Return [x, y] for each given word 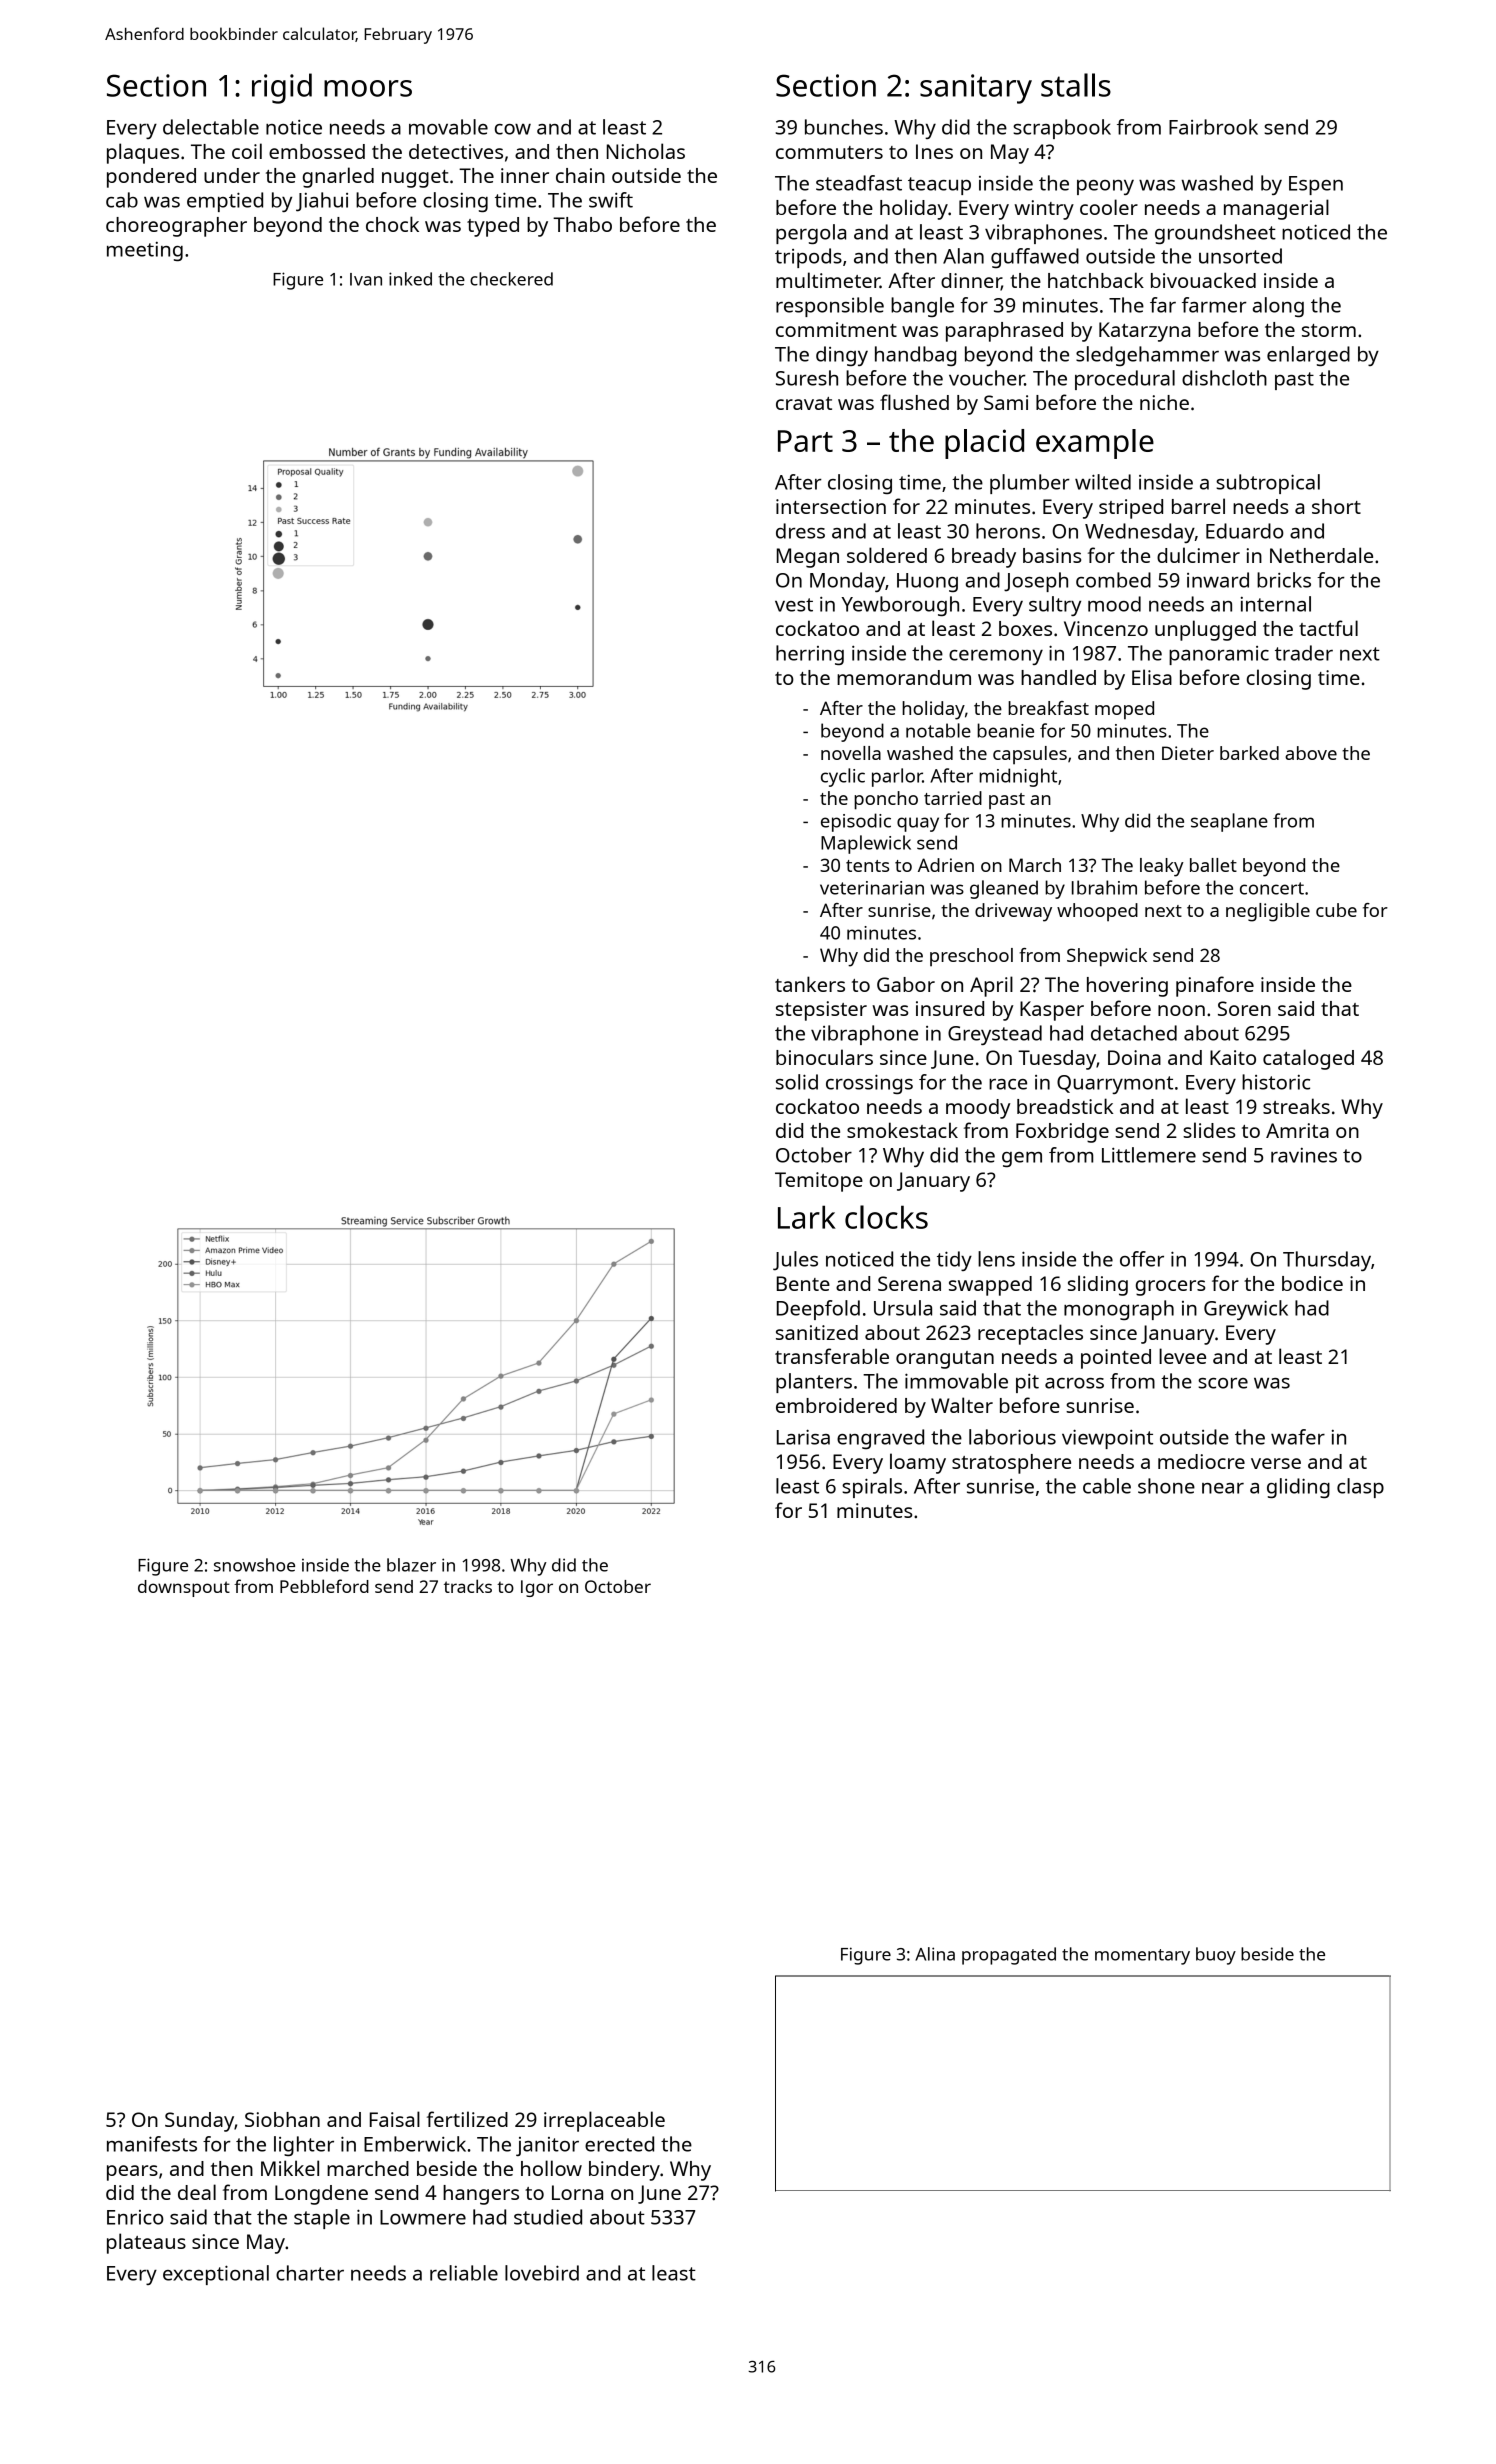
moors [368, 88]
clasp [1360, 1488]
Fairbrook [1213, 127]
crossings [869, 1084]
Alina [935, 1954]
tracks [468, 1586]
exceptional [216, 2275]
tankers [810, 984]
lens [996, 1259]
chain [580, 175]
